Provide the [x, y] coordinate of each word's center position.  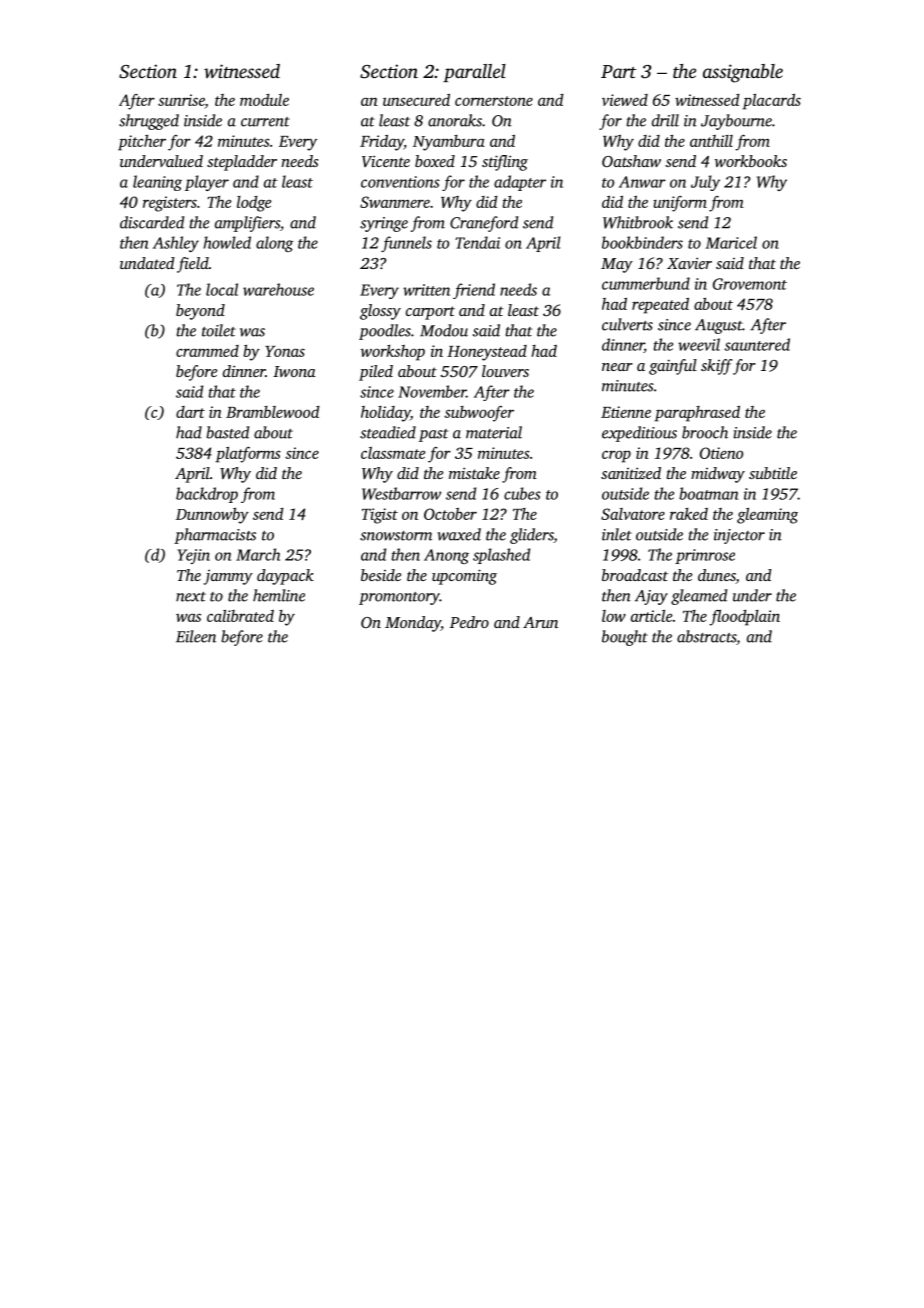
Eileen [196, 636]
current [265, 122]
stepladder [242, 163]
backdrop [207, 495]
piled [376, 373]
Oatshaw [631, 161]
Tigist [380, 516]
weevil [699, 344]
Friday [382, 143]
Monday [413, 624]
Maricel [731, 242]
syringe [384, 224]
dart [190, 412]
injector [739, 536]
